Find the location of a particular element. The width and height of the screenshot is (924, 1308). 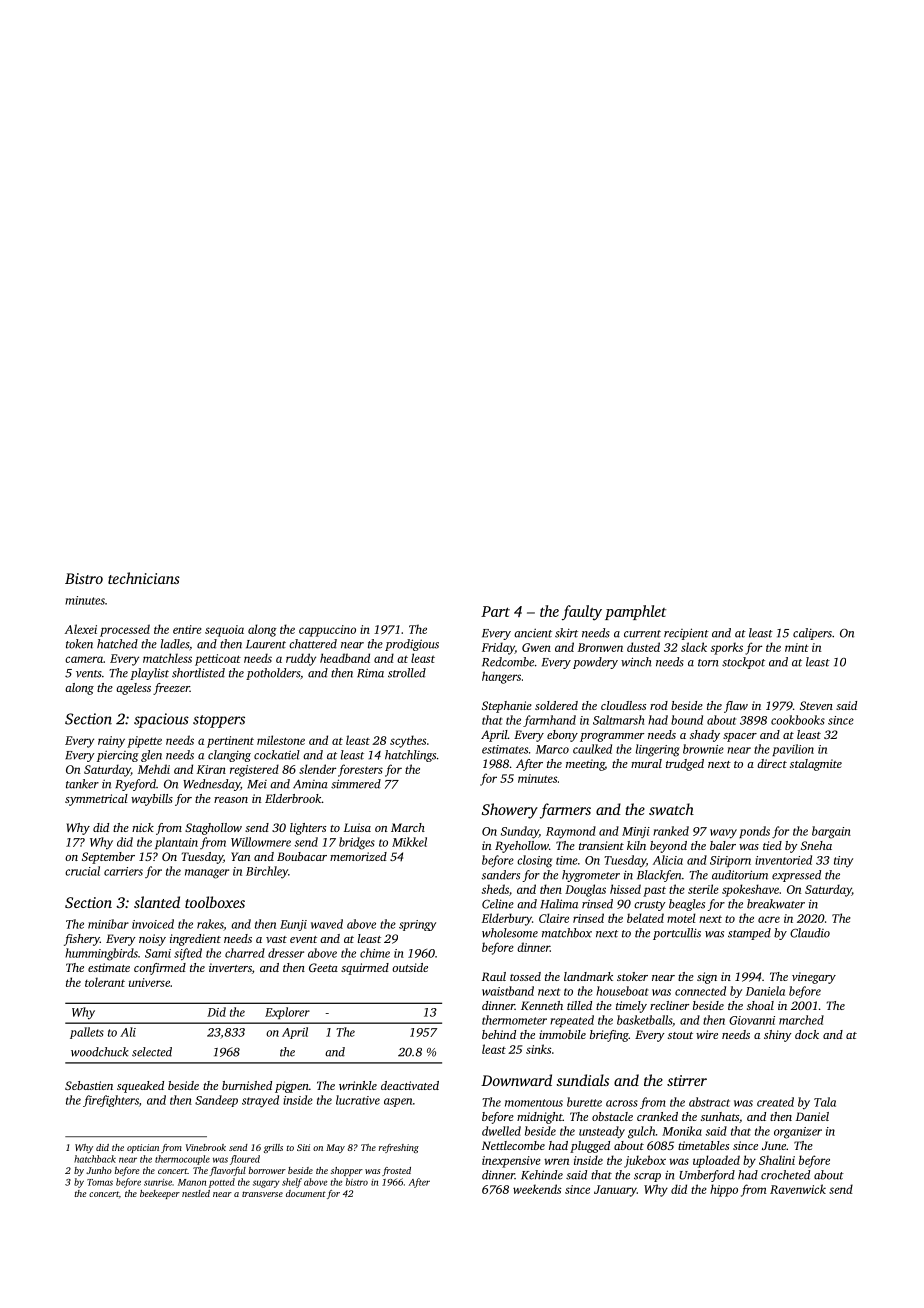

lingering is located at coordinates (657, 750).
